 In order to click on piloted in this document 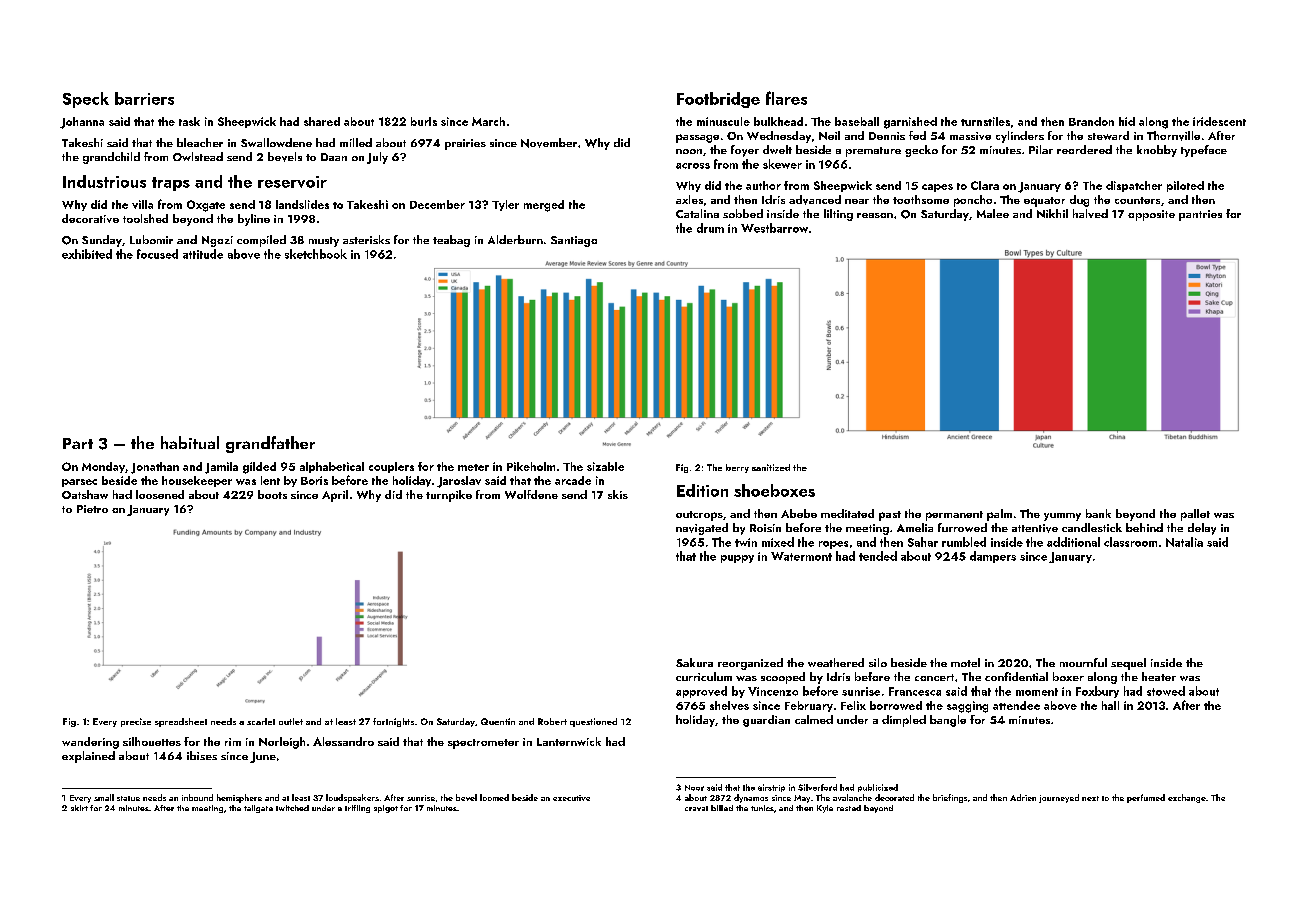, I will do `click(1185, 186)`.
